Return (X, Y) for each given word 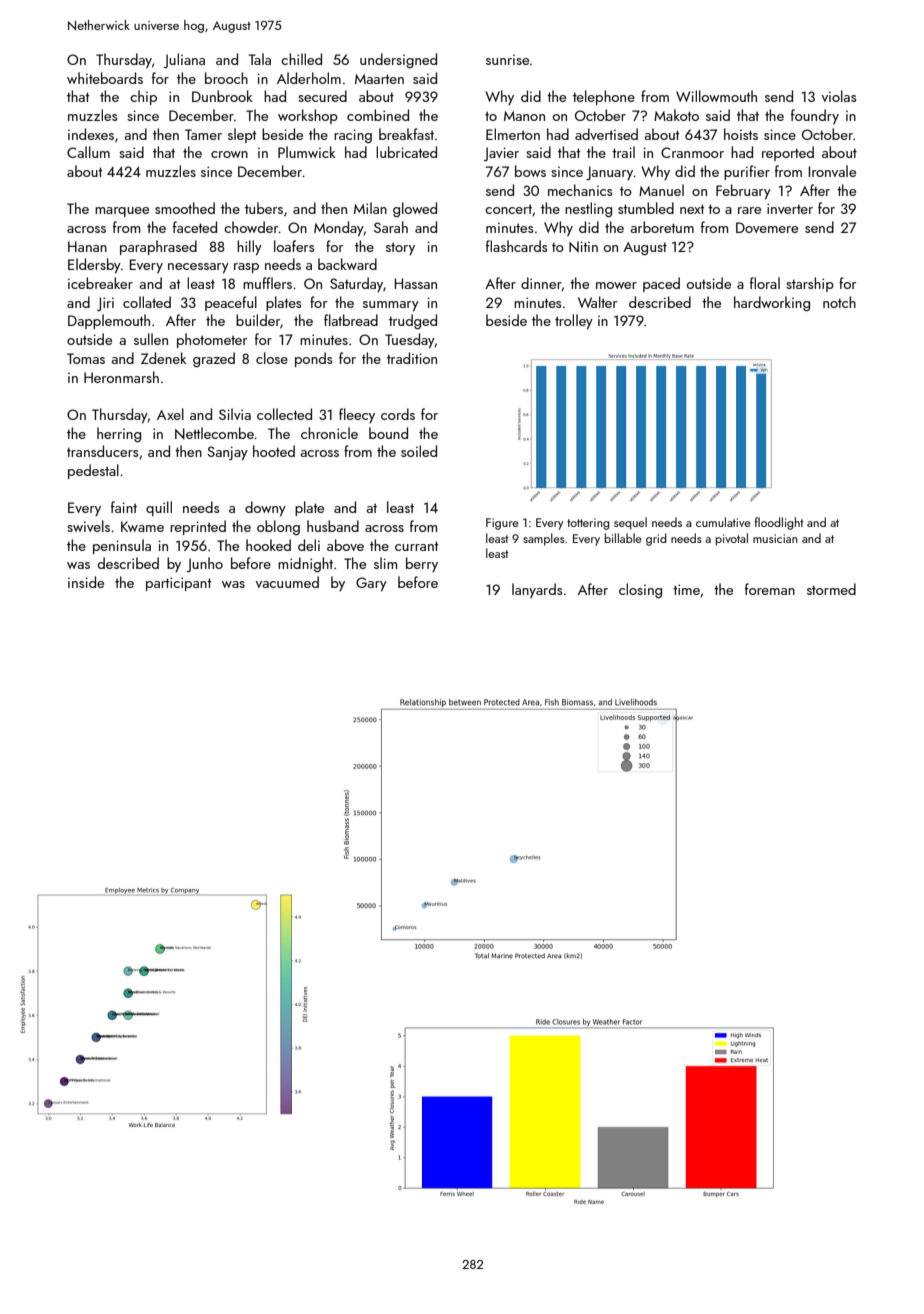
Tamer (203, 134)
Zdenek (163, 358)
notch (839, 302)
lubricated (406, 152)
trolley (574, 321)
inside (86, 582)
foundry (815, 116)
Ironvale (832, 171)
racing (353, 136)
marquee (122, 212)
